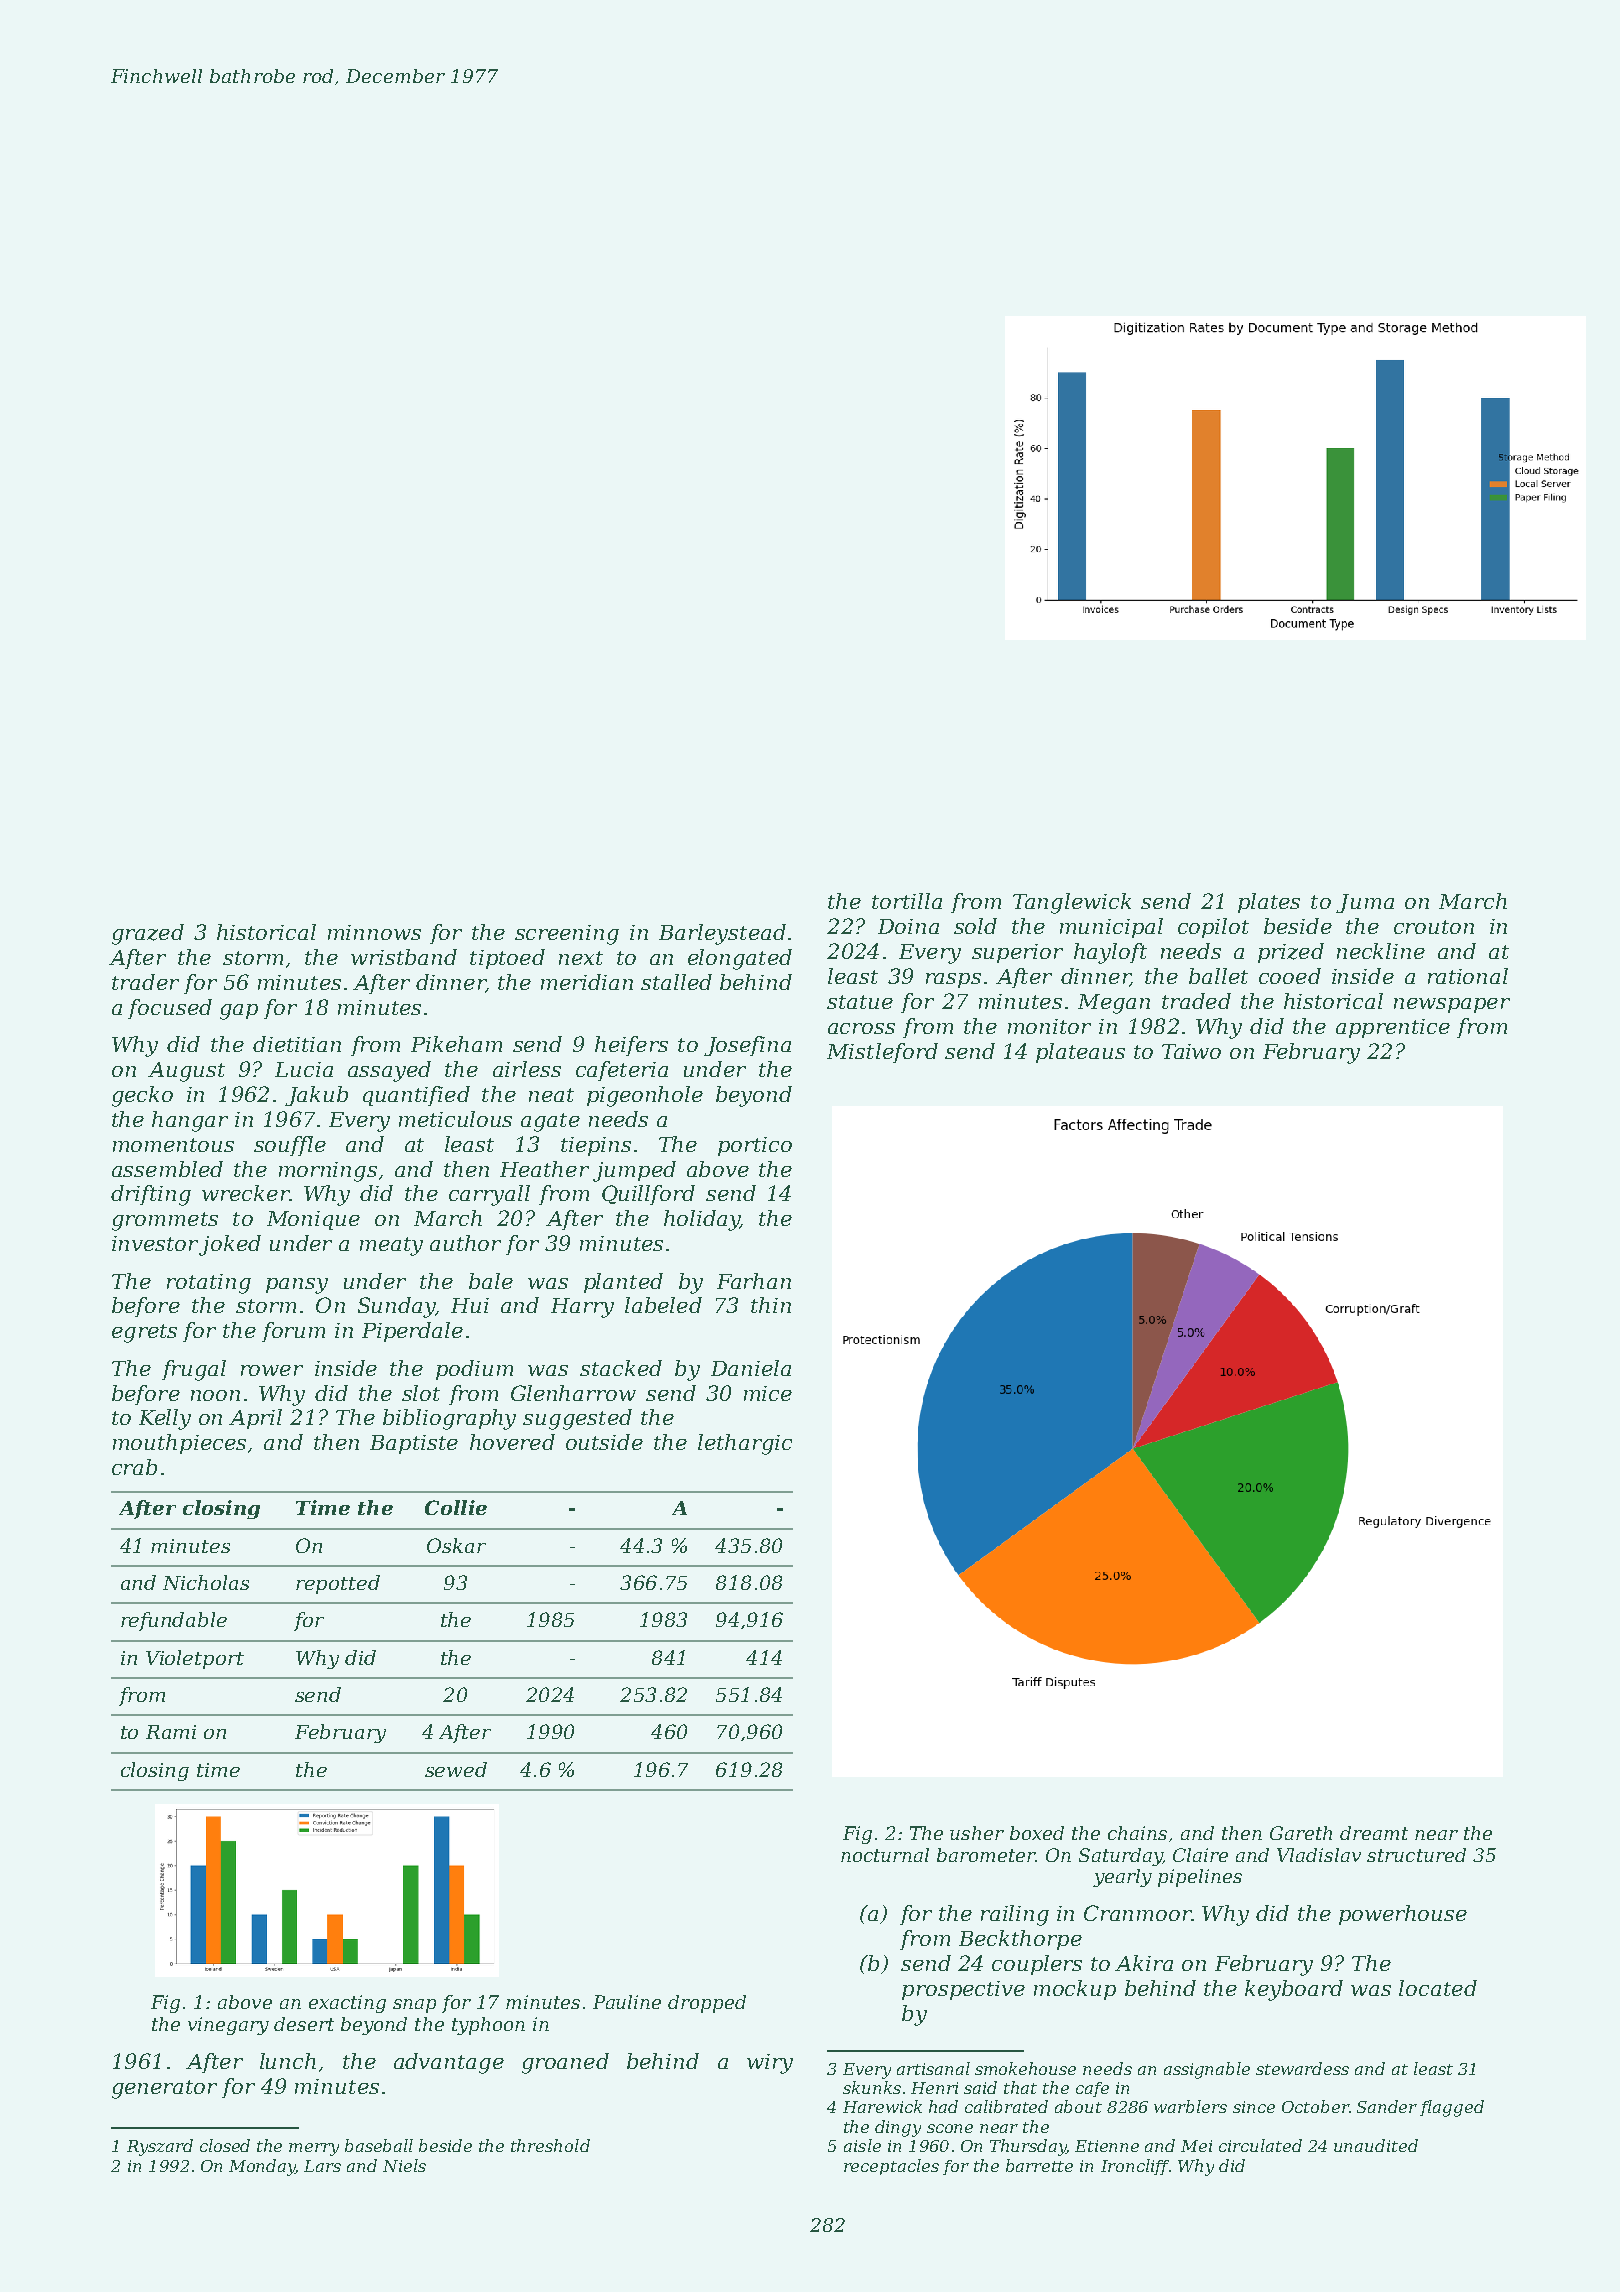 This page has height=2292, width=1620. I want to click on Ryszard, so click(160, 2147).
